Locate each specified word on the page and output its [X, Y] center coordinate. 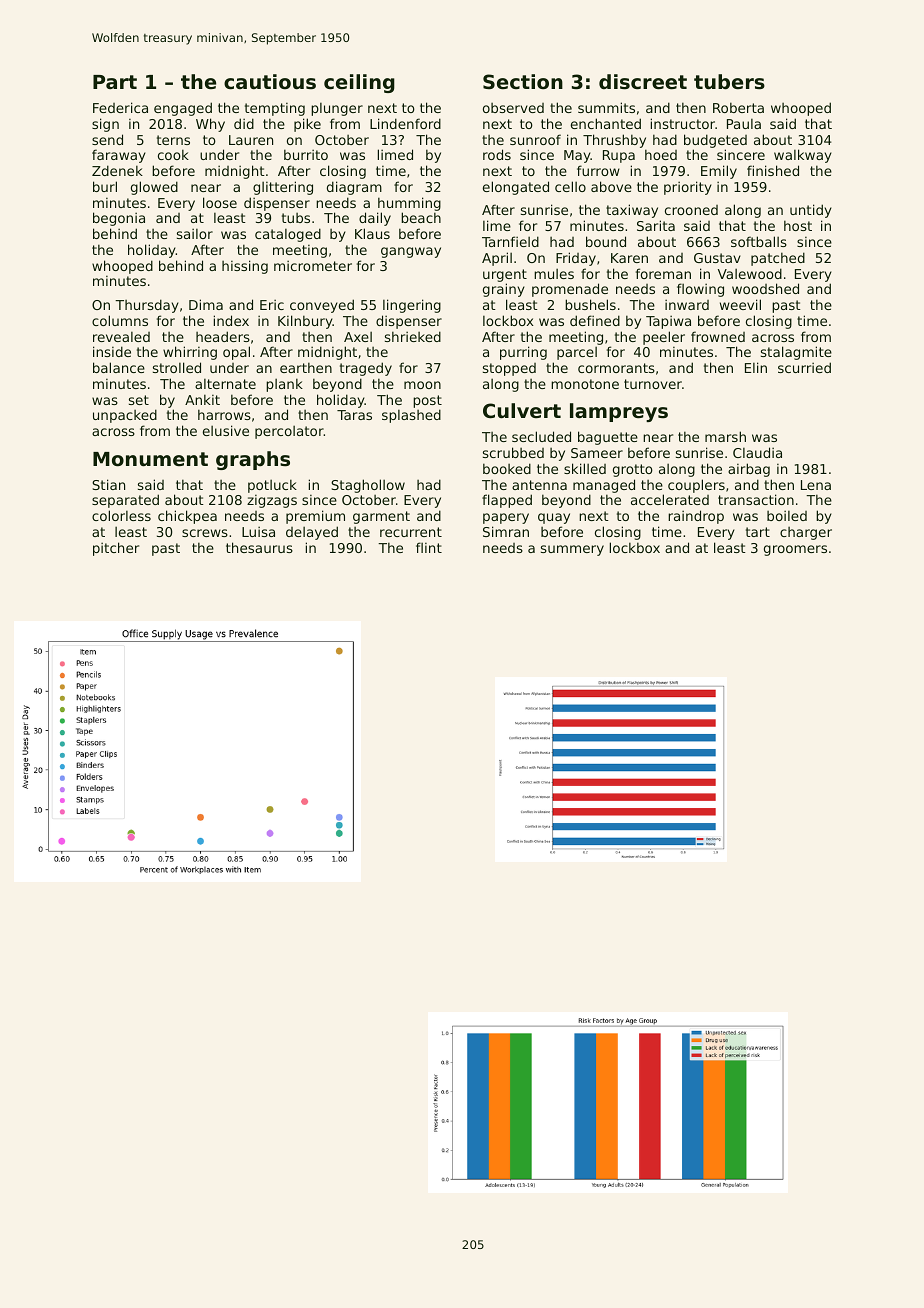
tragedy [366, 369]
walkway [803, 156]
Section [523, 81]
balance [119, 367]
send [107, 139]
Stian [108, 484]
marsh [725, 436]
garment [381, 517]
